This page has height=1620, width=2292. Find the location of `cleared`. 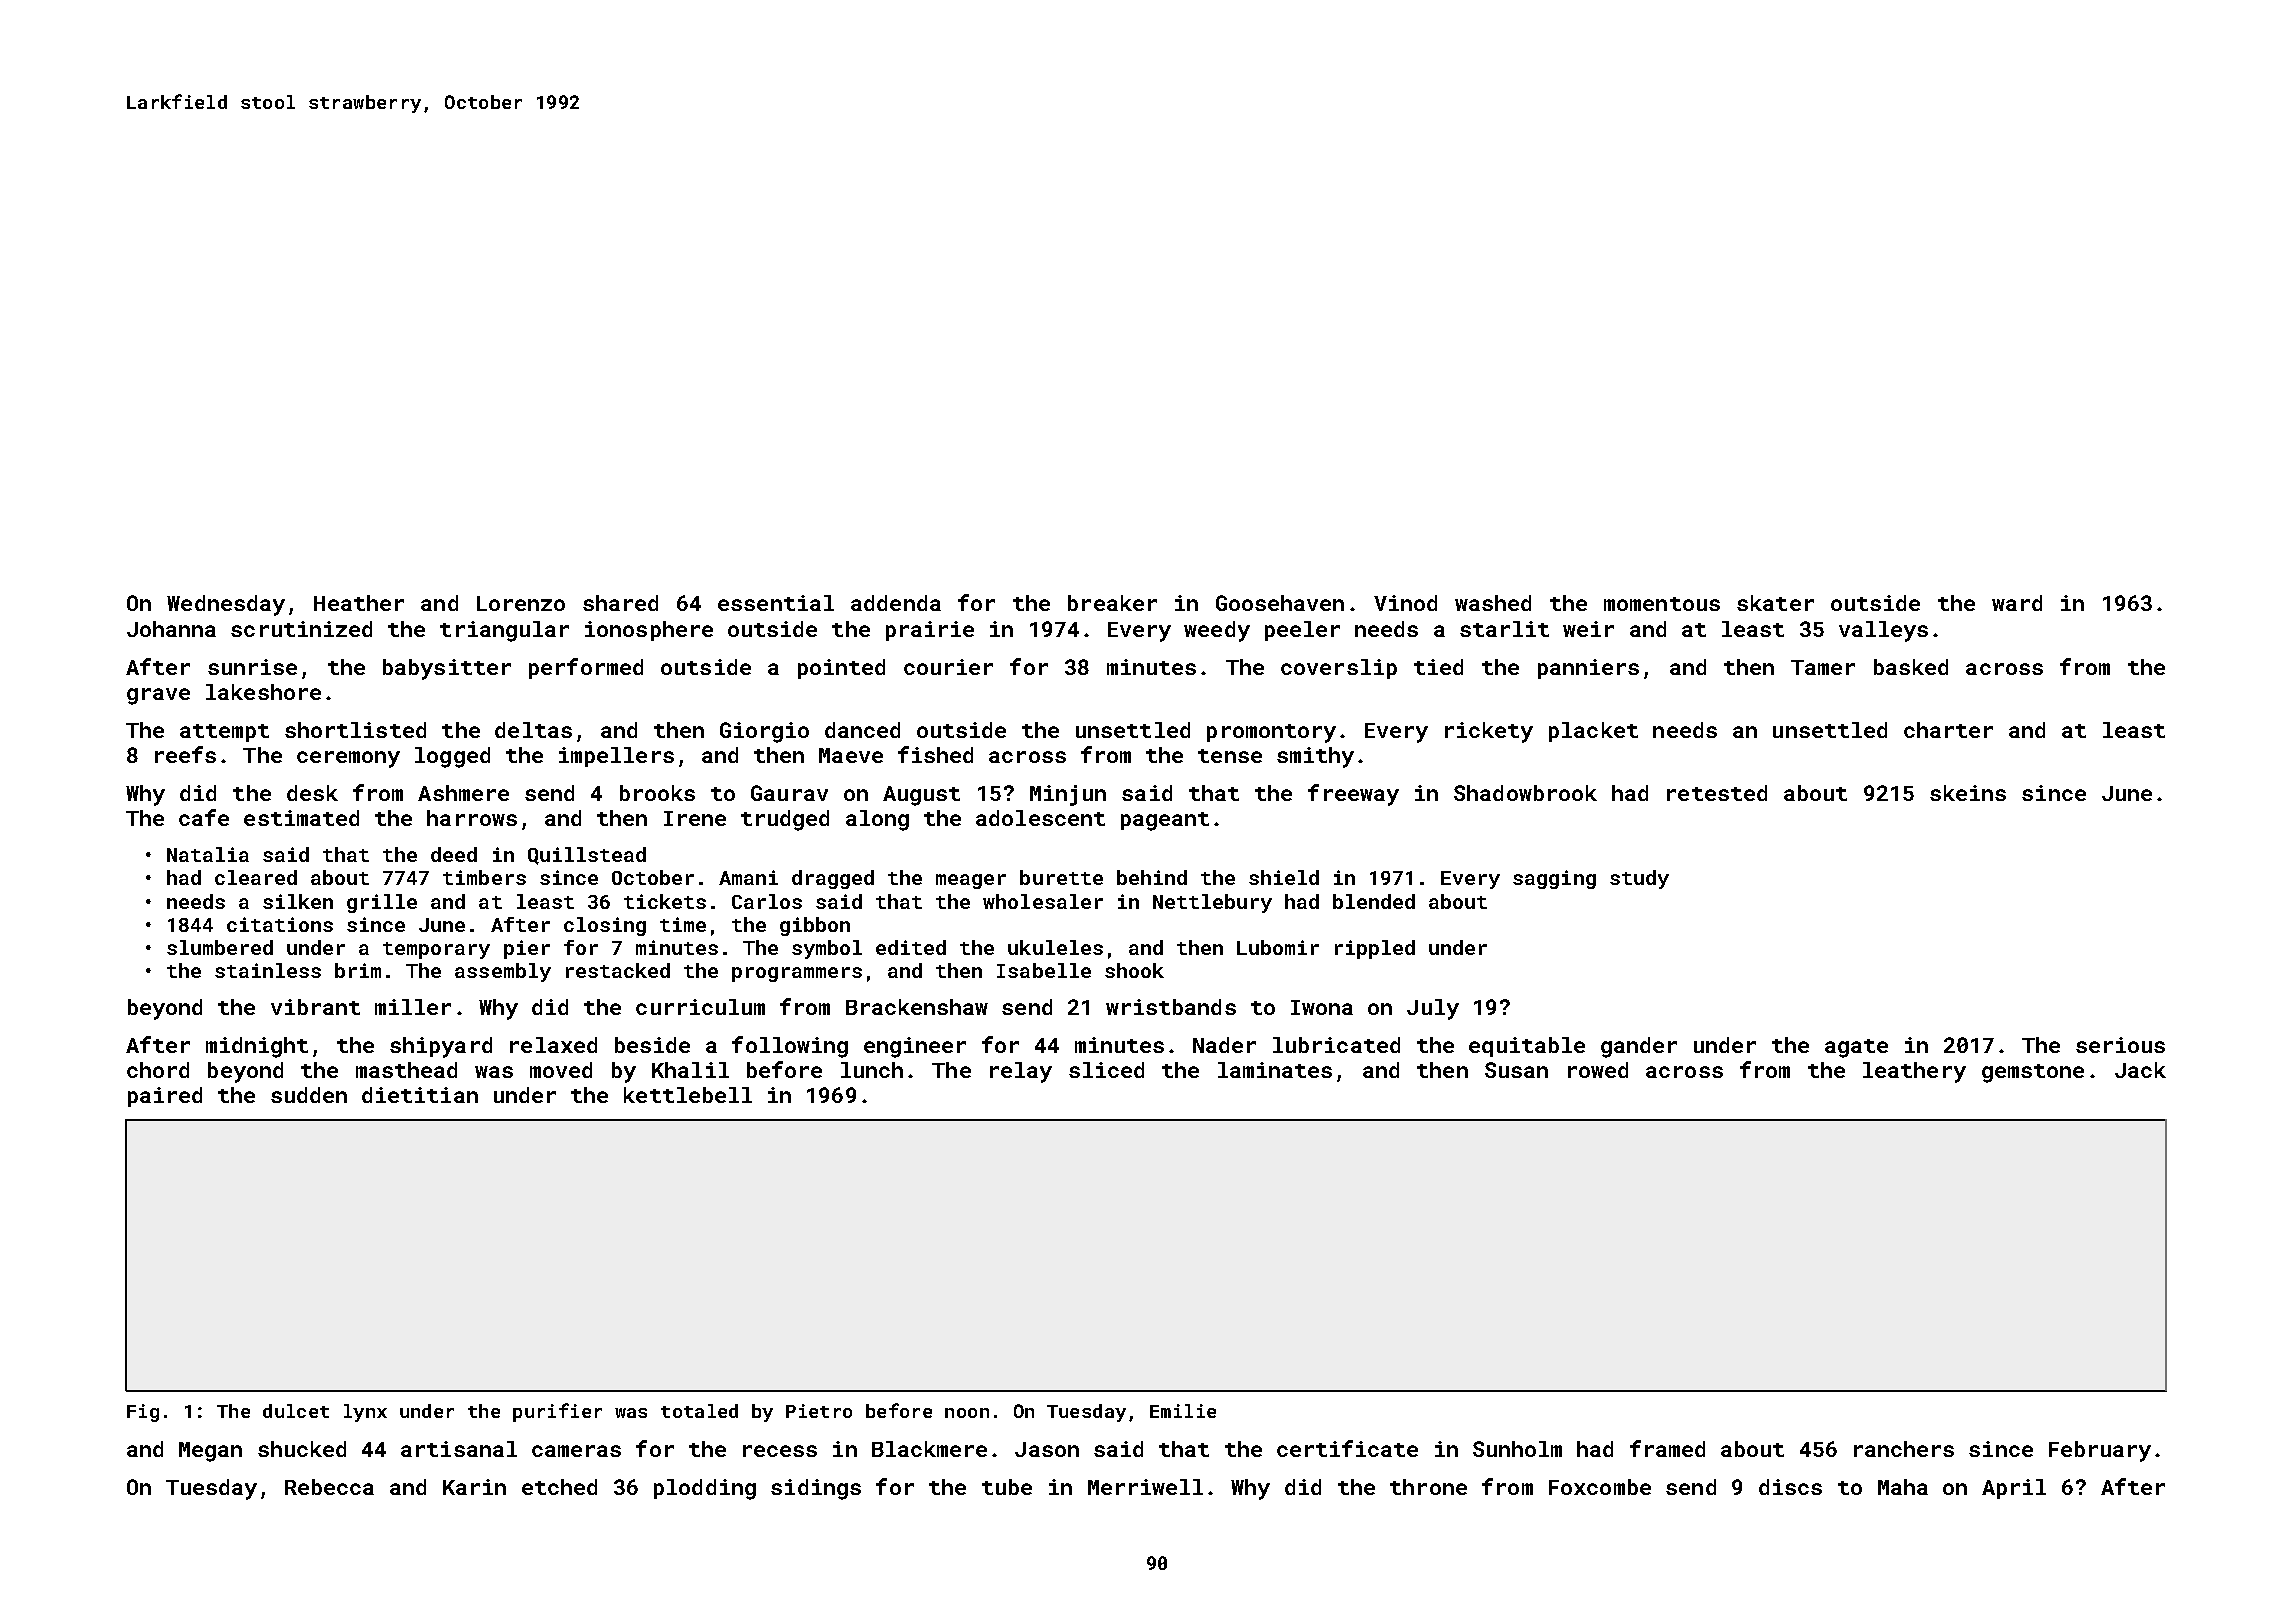

cleared is located at coordinates (256, 877).
